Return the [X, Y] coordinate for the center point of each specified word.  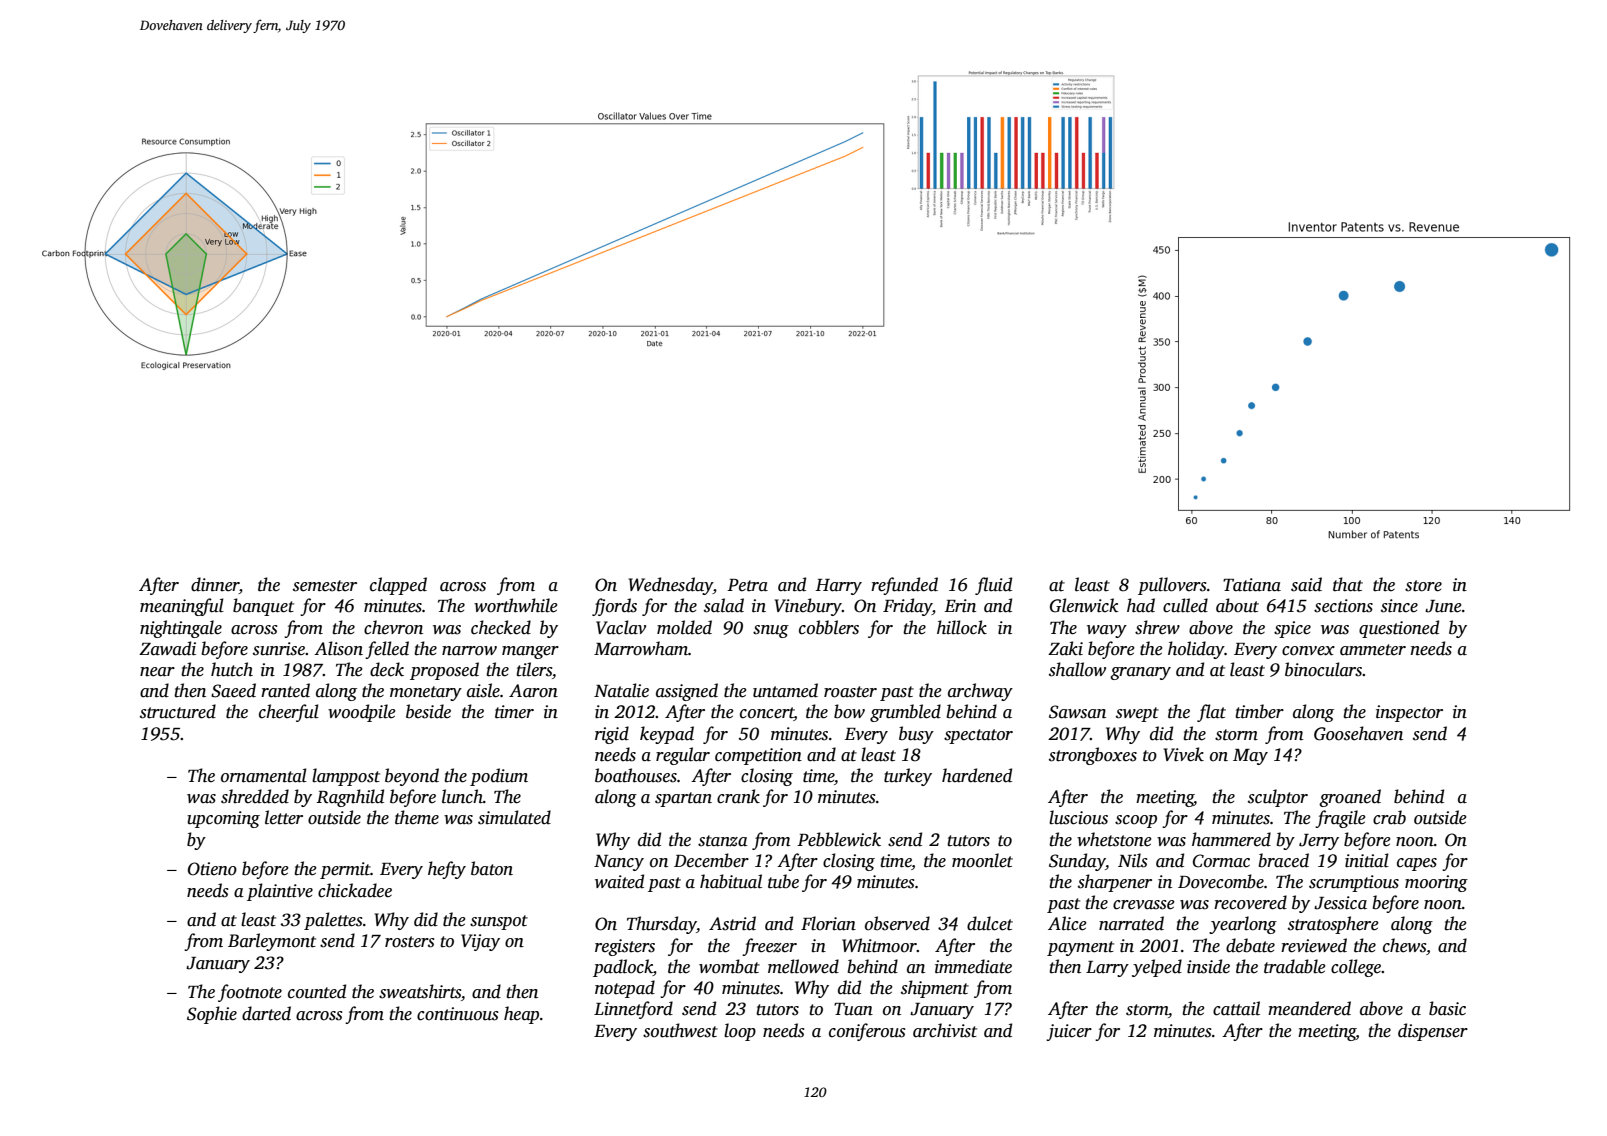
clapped [398, 586]
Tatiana [1252, 585]
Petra [747, 585]
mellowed [803, 966]
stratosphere [1333, 925]
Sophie [212, 1015]
